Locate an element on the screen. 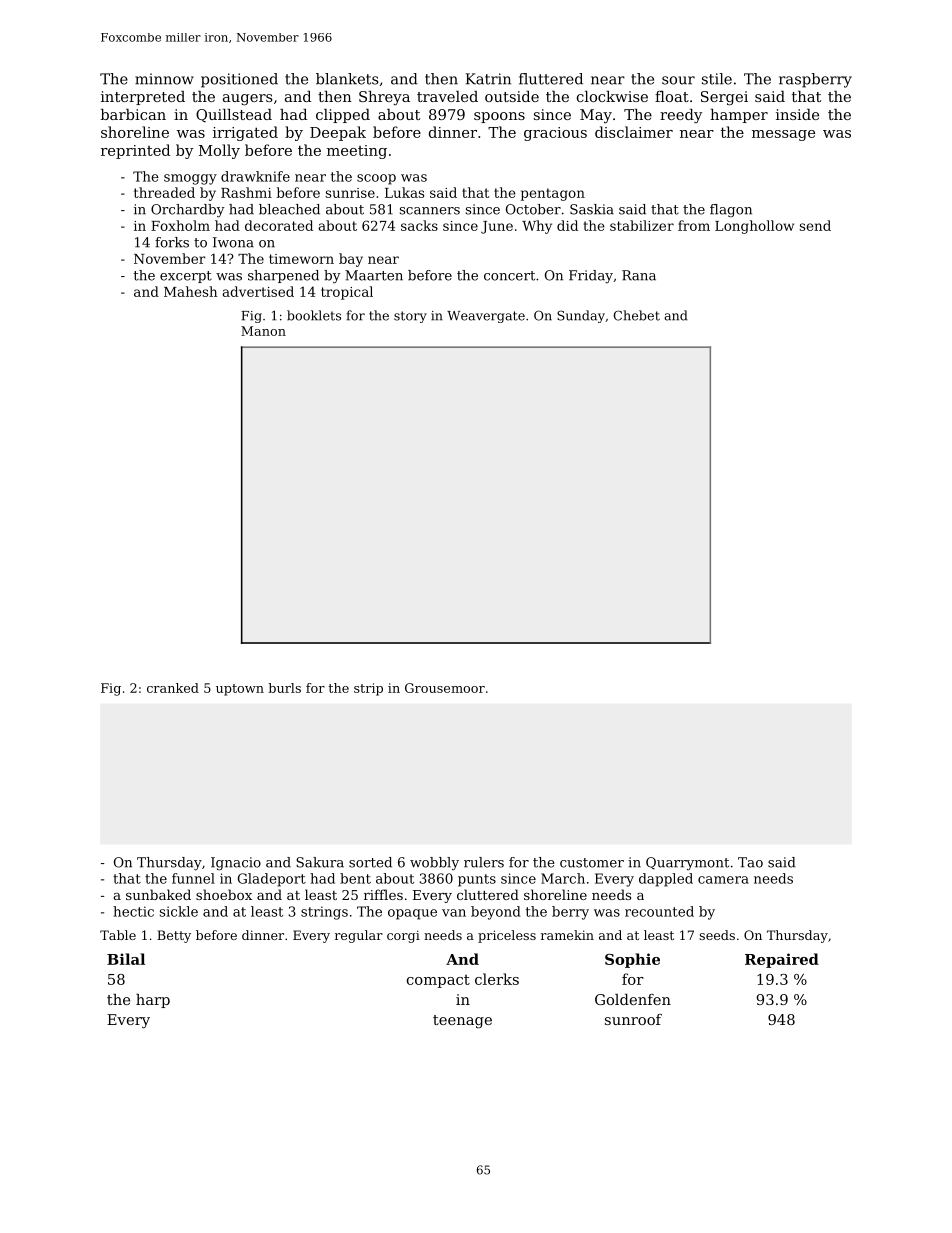  Sunday is located at coordinates (581, 316).
